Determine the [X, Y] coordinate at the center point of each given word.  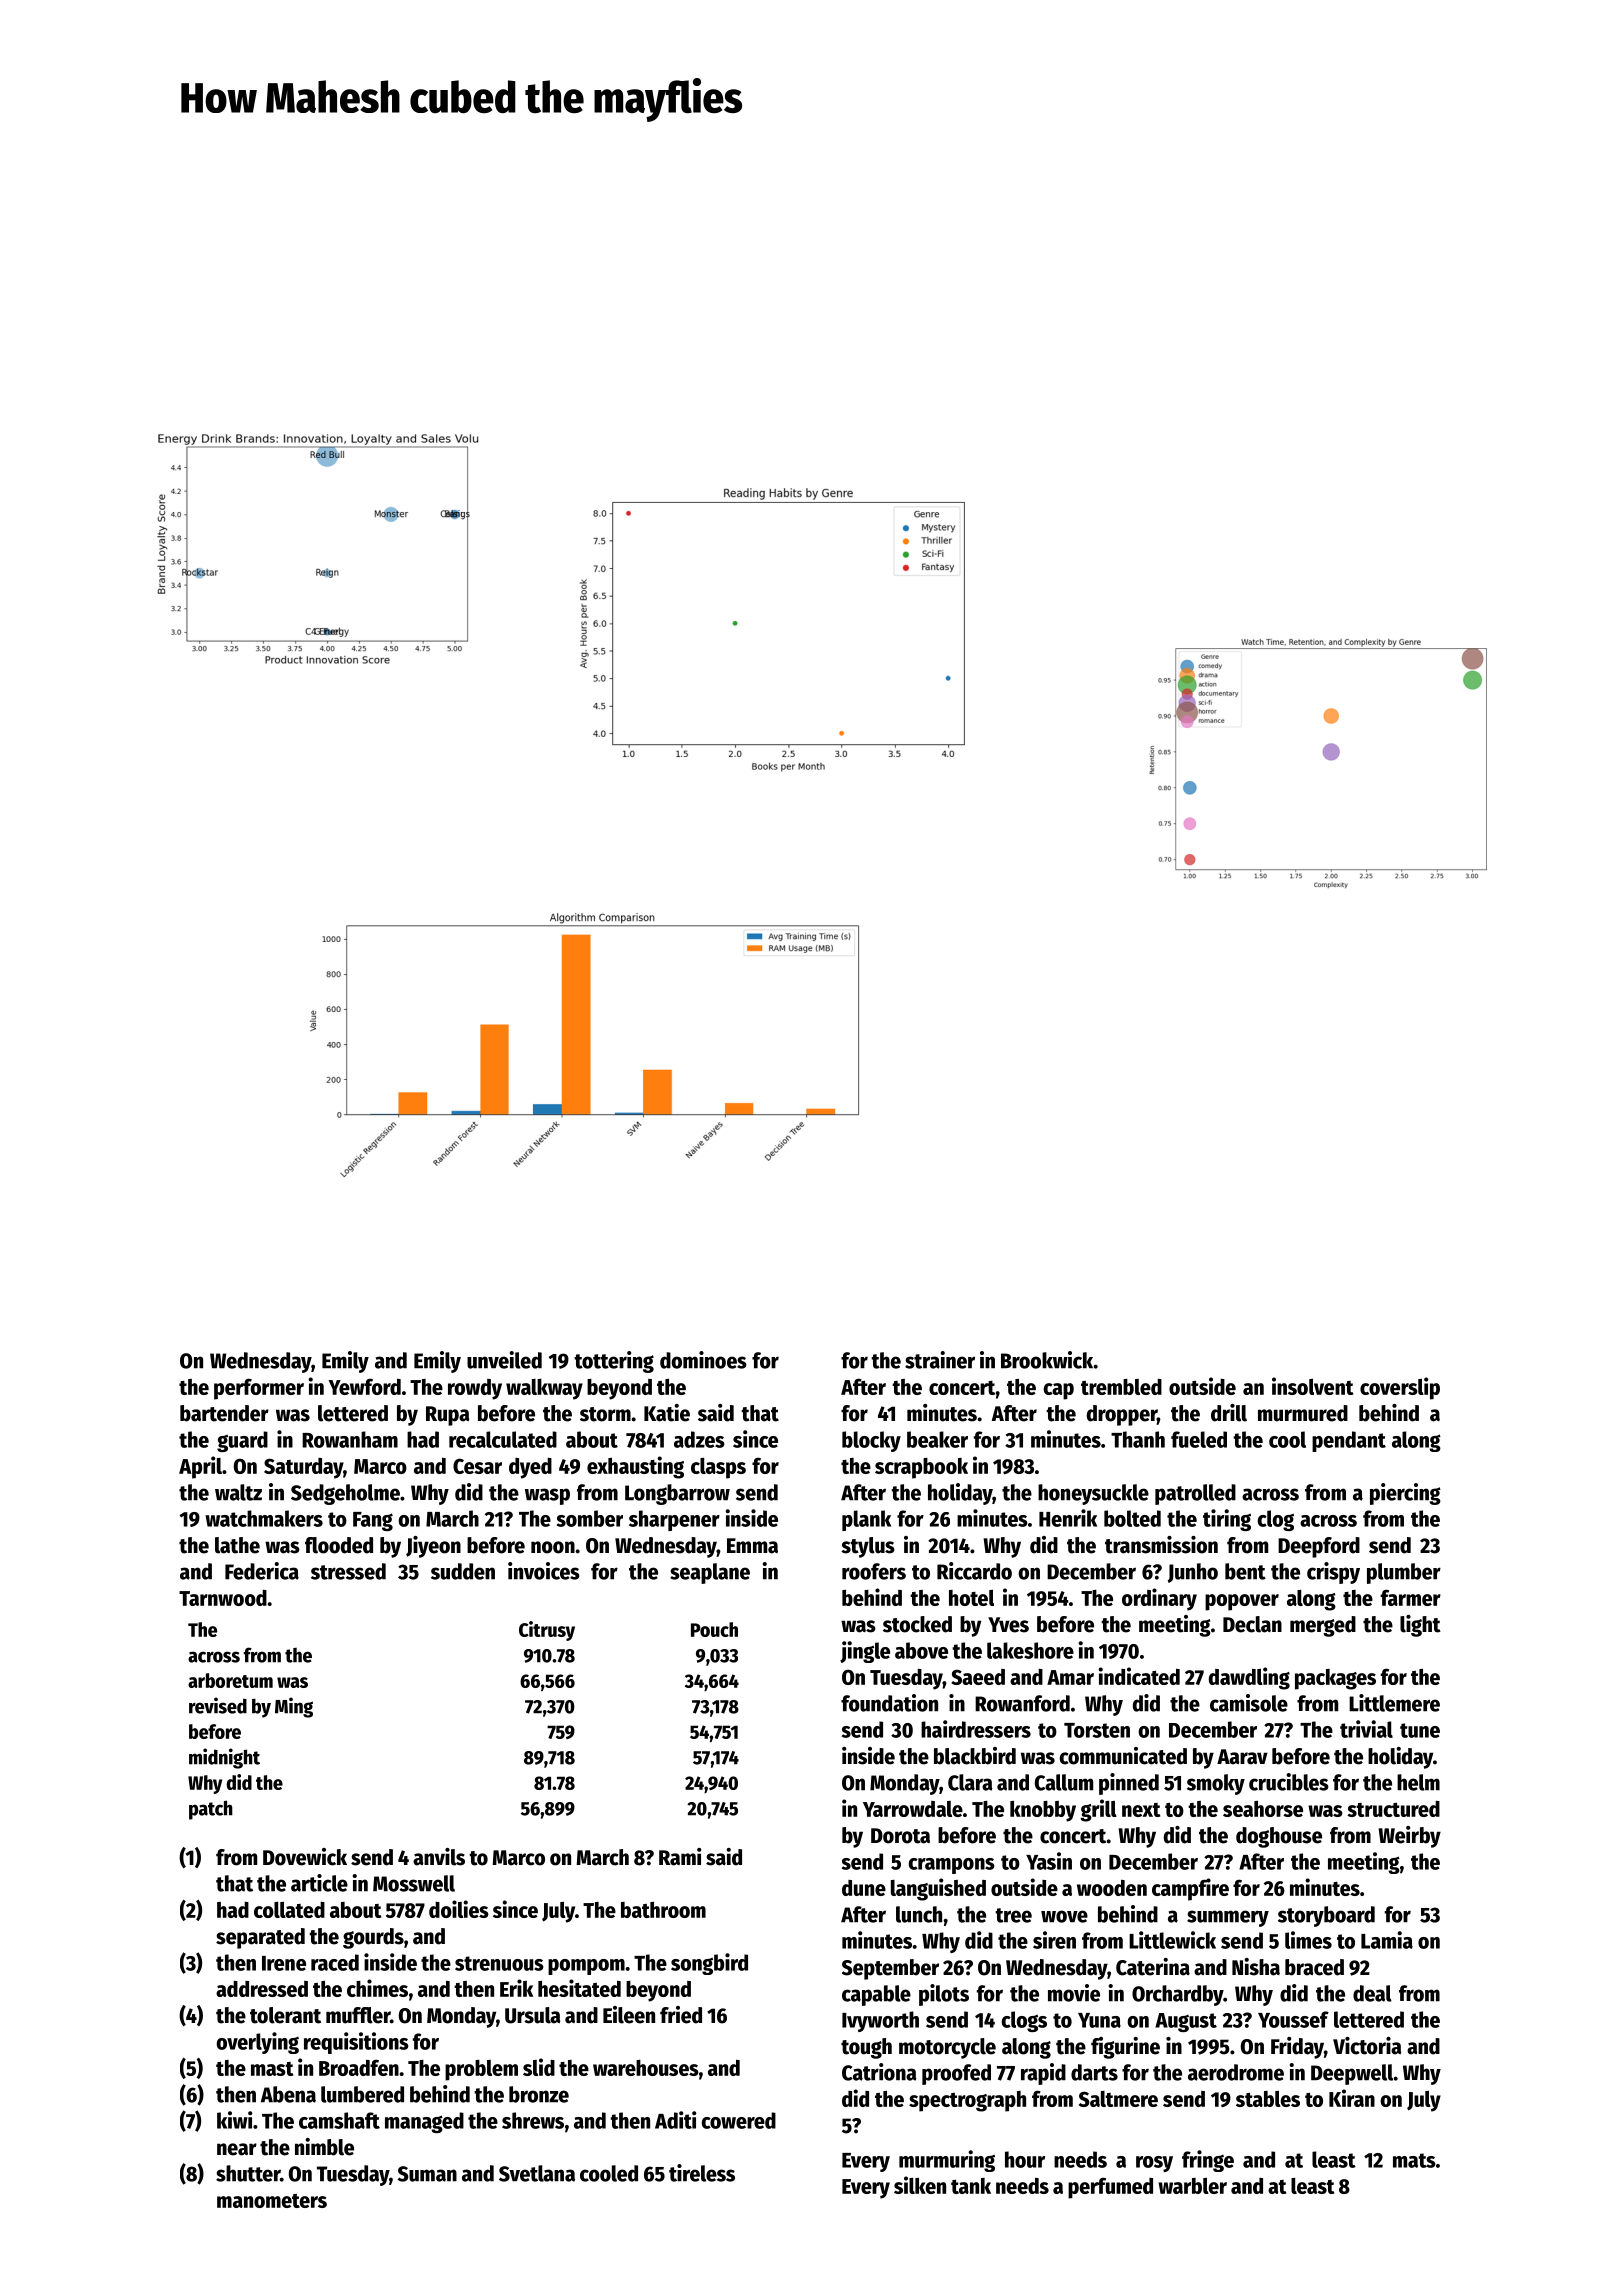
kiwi [234, 2120]
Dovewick [305, 1857]
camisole [1249, 1703]
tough [866, 2048]
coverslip [1400, 1388]
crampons [952, 1866]
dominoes [703, 1360]
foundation [889, 1703]
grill [1098, 1810]
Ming [294, 1707]
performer [259, 1389]
